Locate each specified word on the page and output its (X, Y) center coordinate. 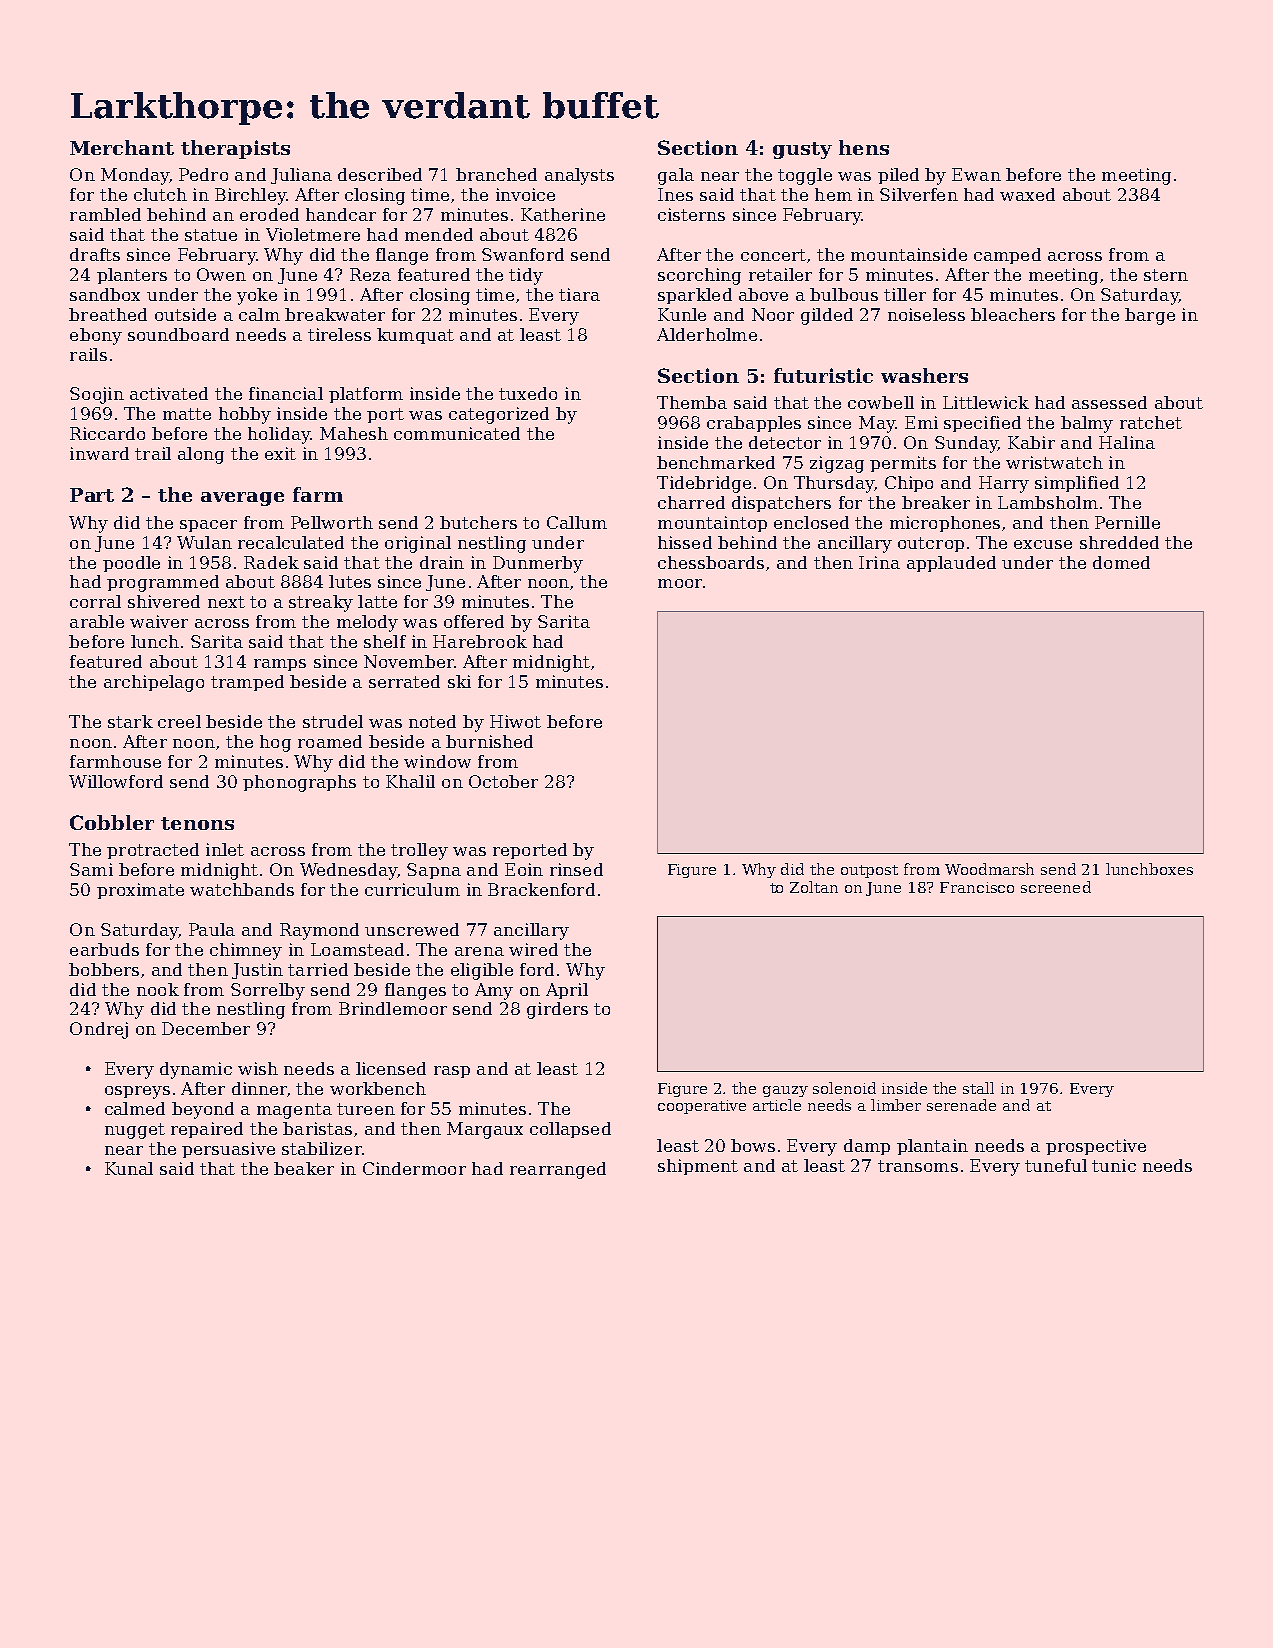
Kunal (129, 1168)
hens (864, 147)
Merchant (122, 147)
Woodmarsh (989, 869)
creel (179, 721)
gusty (802, 150)
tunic (1114, 1165)
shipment (698, 1167)
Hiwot (515, 721)
